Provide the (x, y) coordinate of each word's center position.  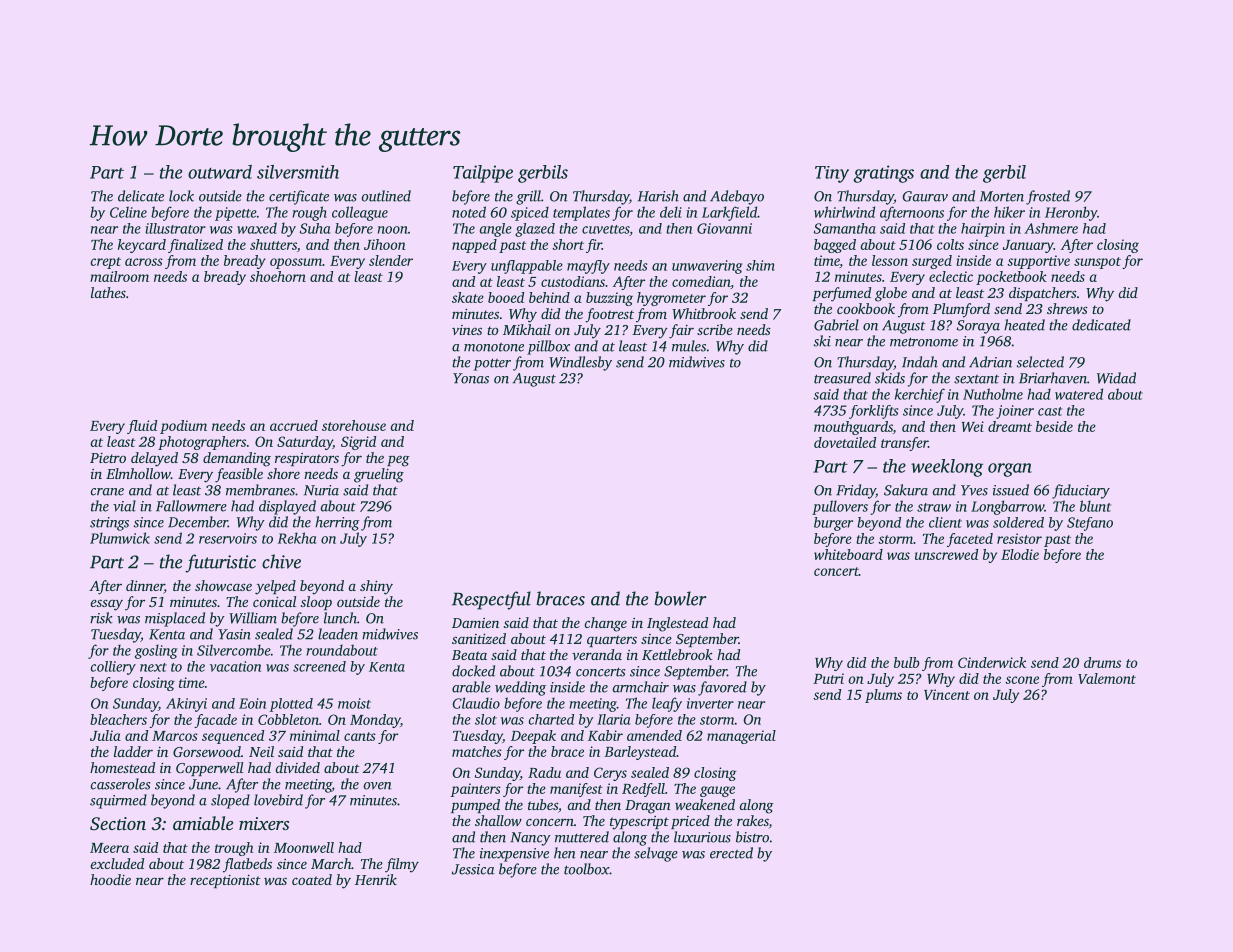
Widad (1116, 378)
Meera (109, 848)
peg (398, 461)
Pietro (108, 458)
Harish (658, 196)
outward (220, 172)
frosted (1048, 197)
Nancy (530, 839)
